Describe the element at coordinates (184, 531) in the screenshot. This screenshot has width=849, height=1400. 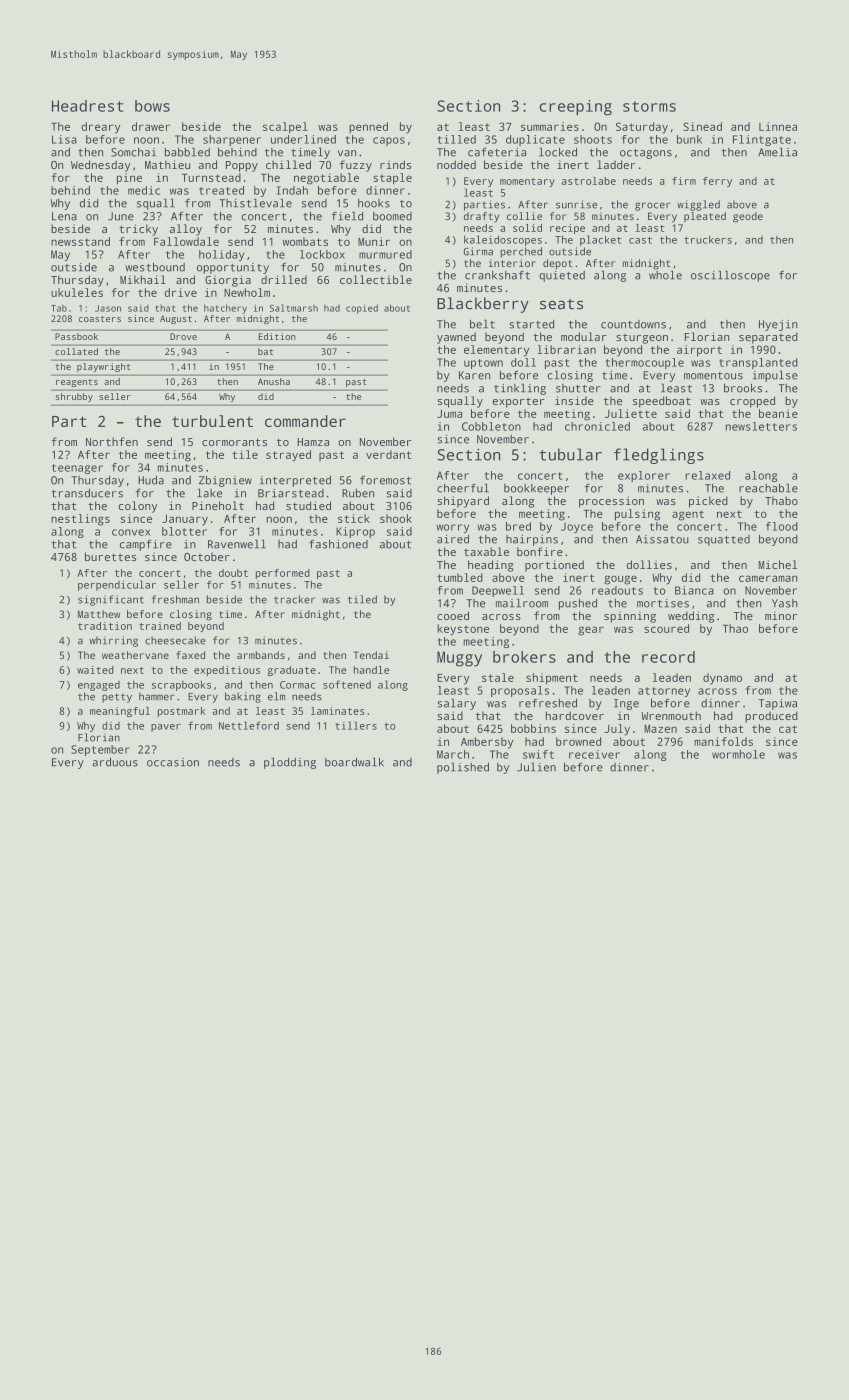
I see `blotter` at that location.
